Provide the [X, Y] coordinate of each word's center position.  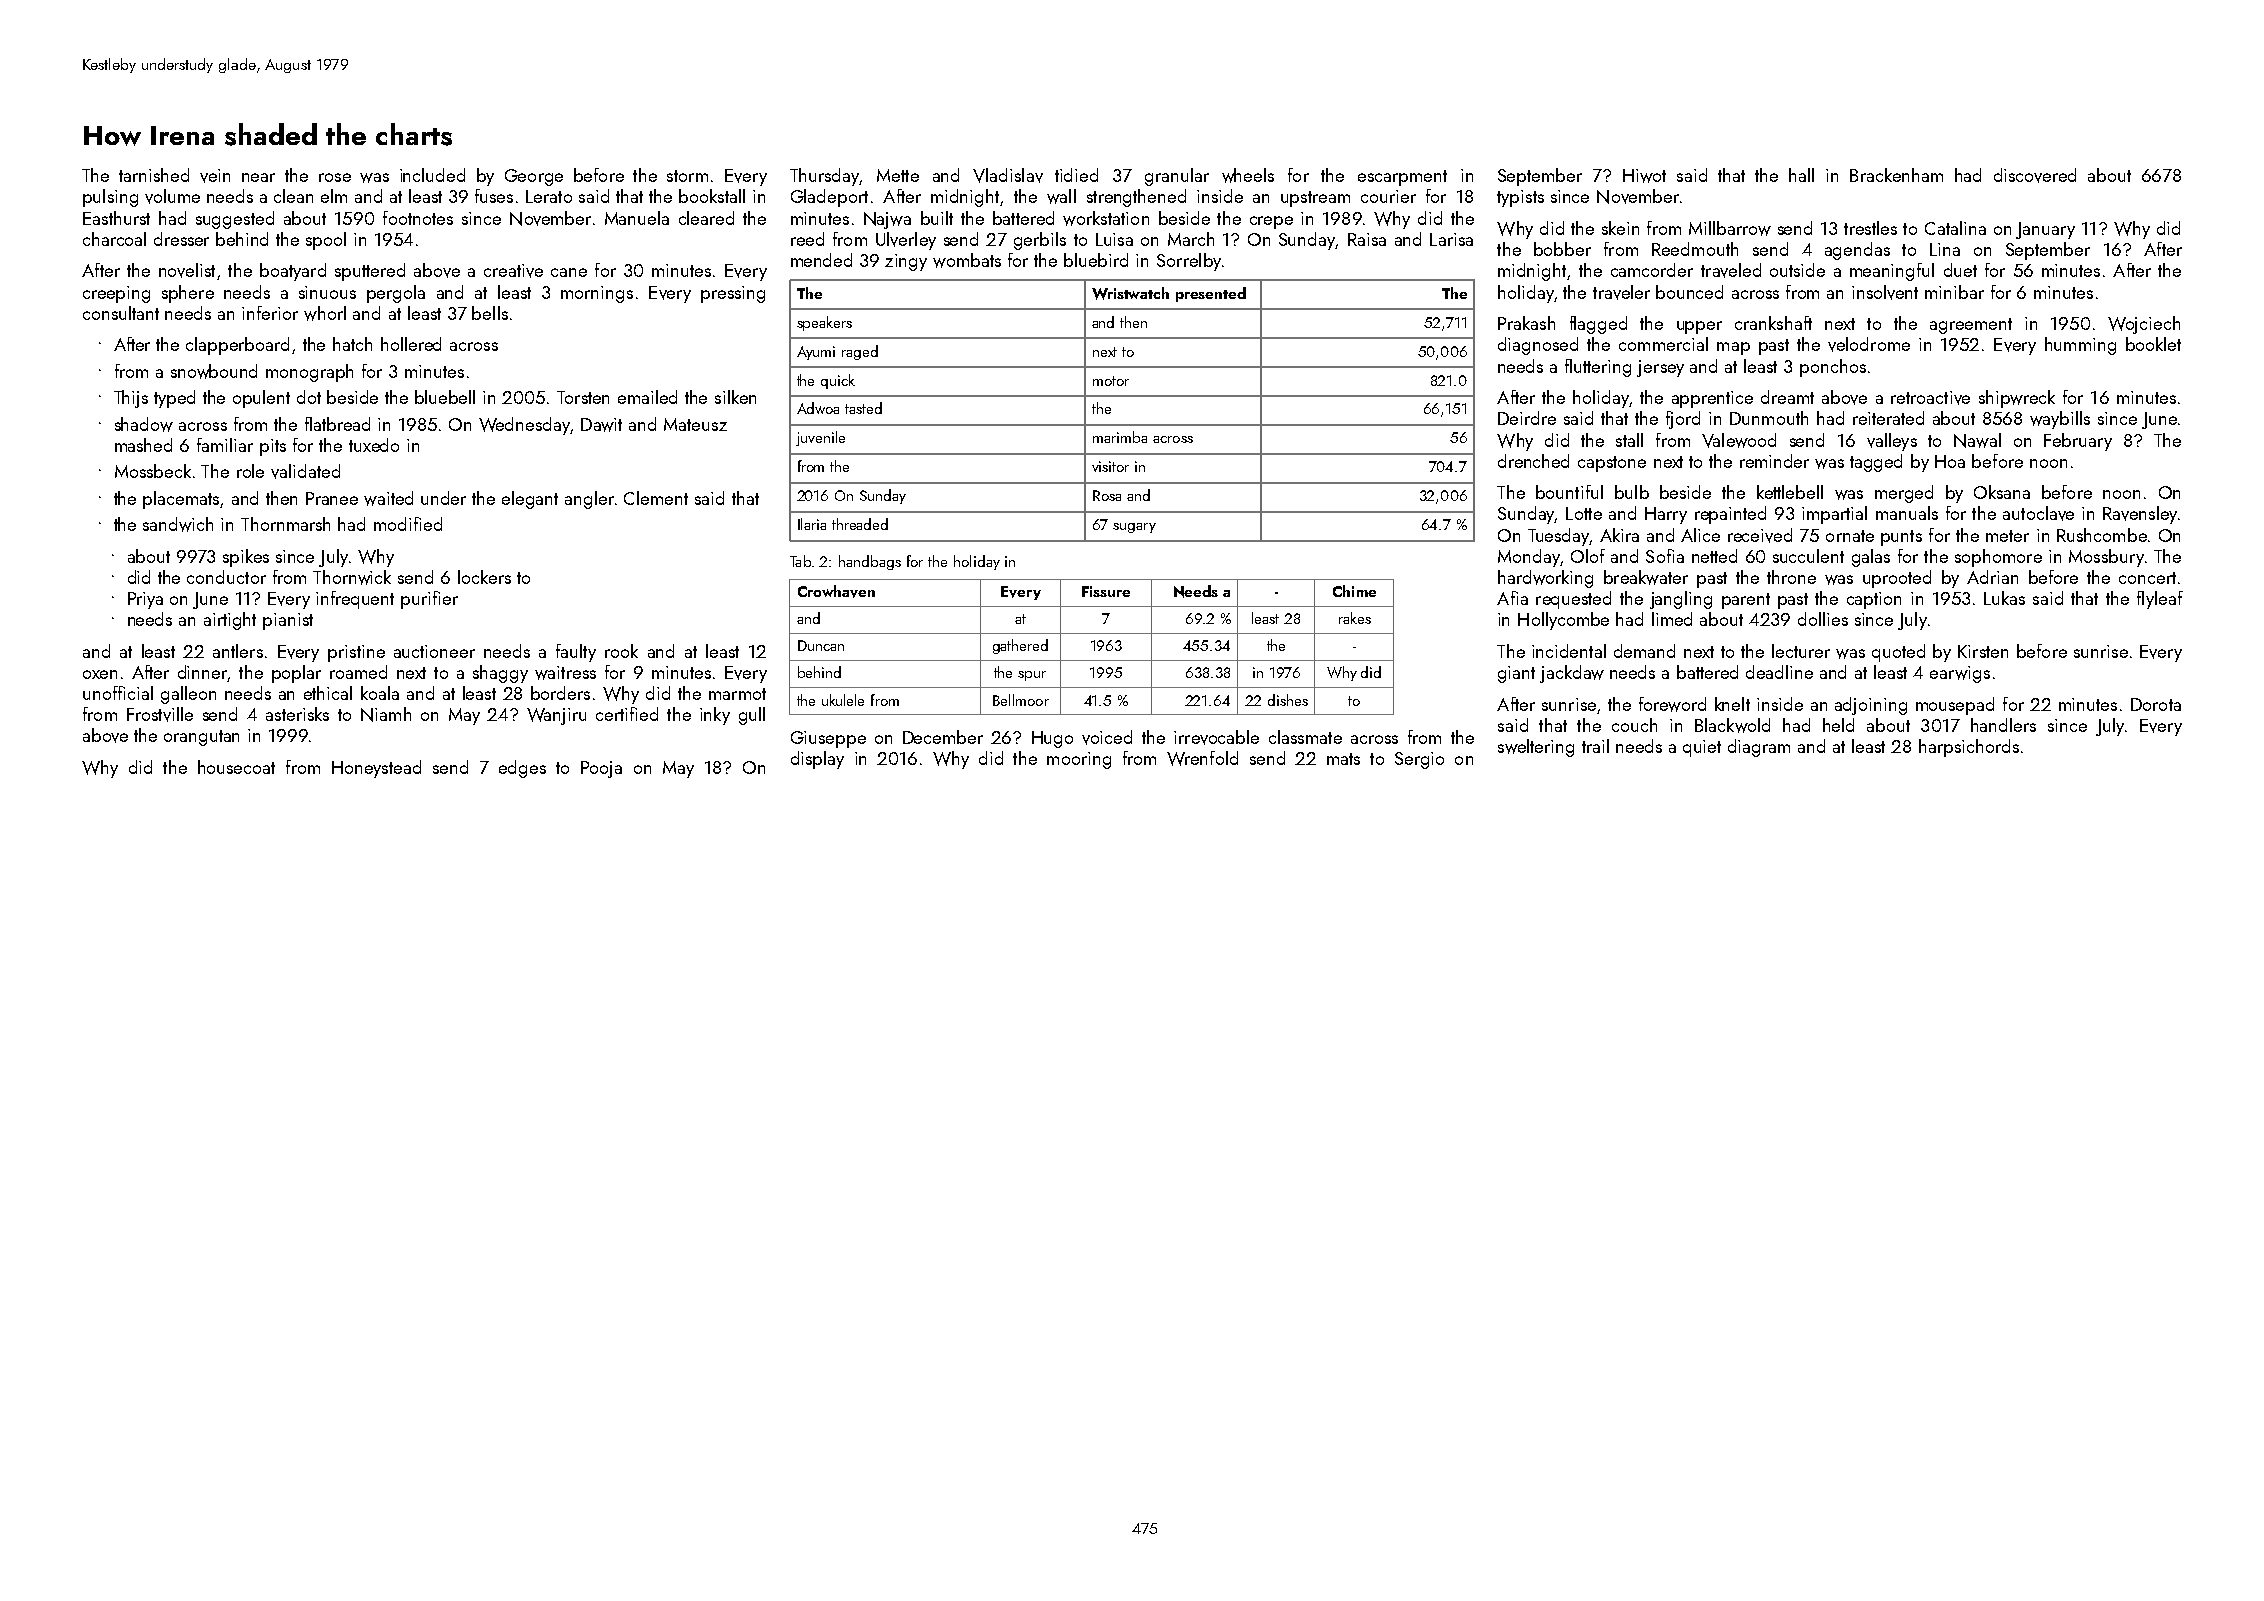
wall [1061, 196]
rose [335, 177]
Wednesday [524, 426]
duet [1960, 270]
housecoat [236, 767]
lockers [484, 577]
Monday [1529, 558]
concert [2147, 578]
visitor [1110, 466]
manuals [1907, 513]
